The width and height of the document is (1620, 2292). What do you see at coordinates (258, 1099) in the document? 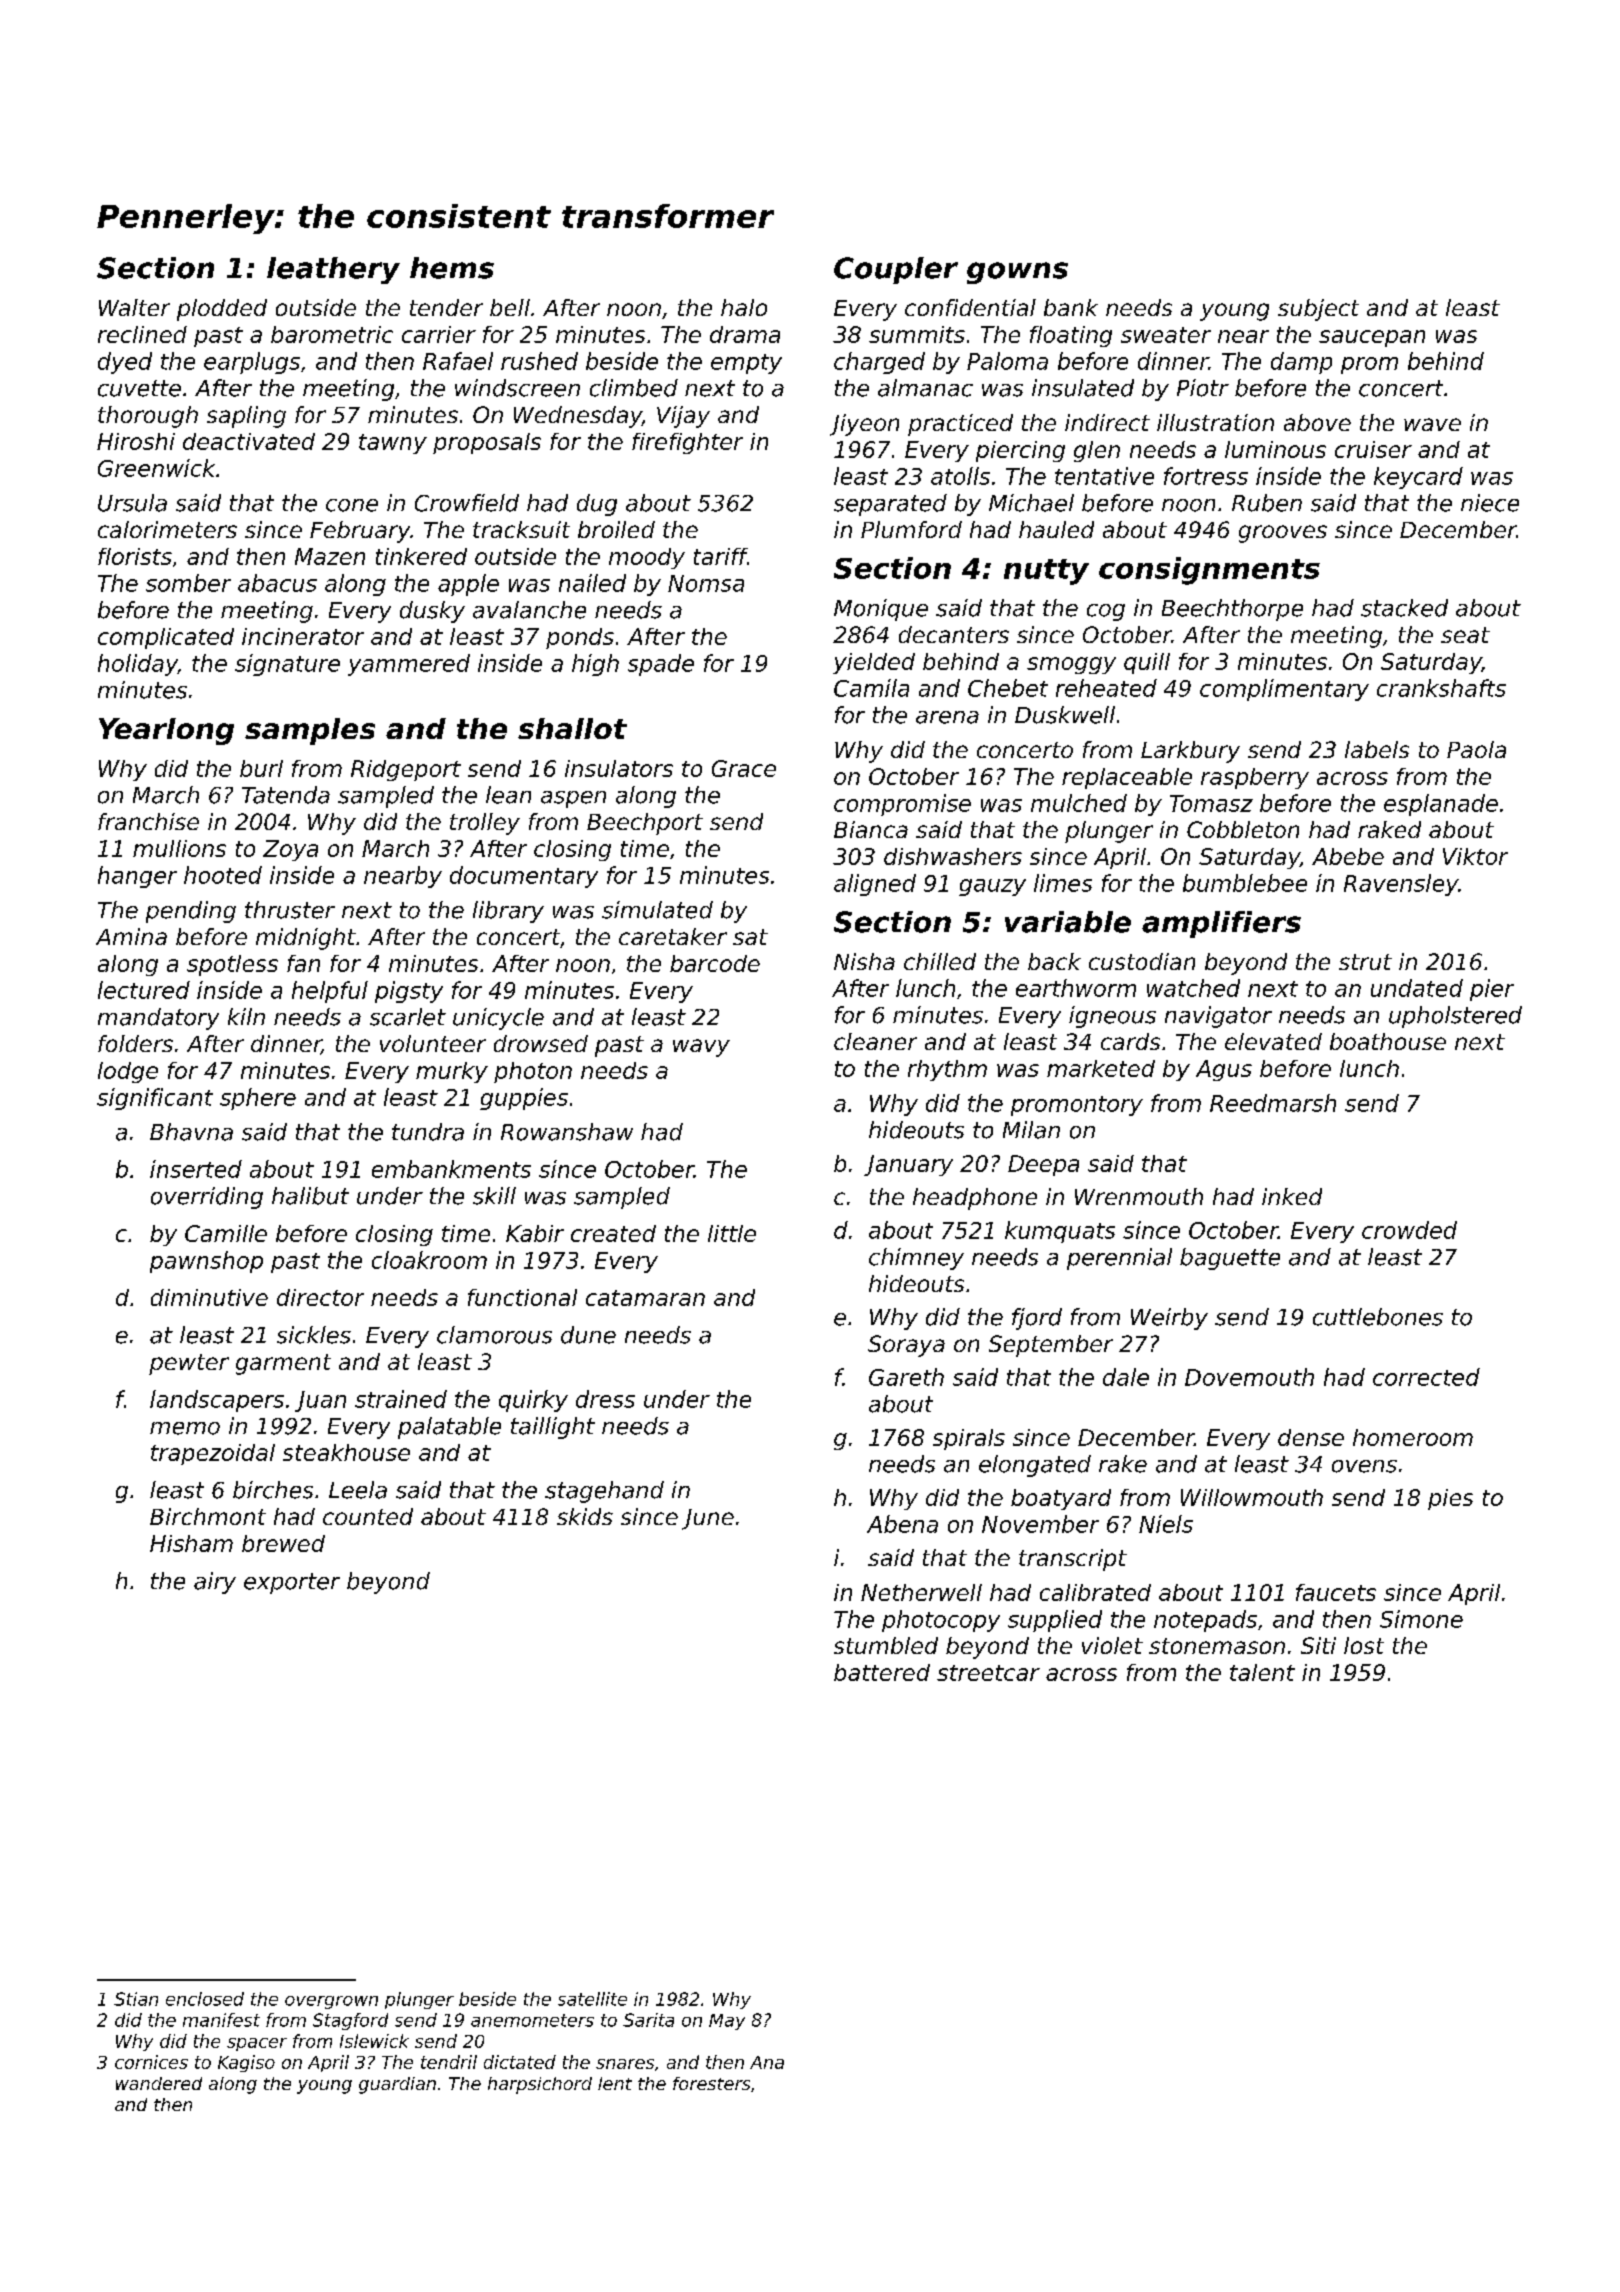
I see `sphere` at bounding box center [258, 1099].
